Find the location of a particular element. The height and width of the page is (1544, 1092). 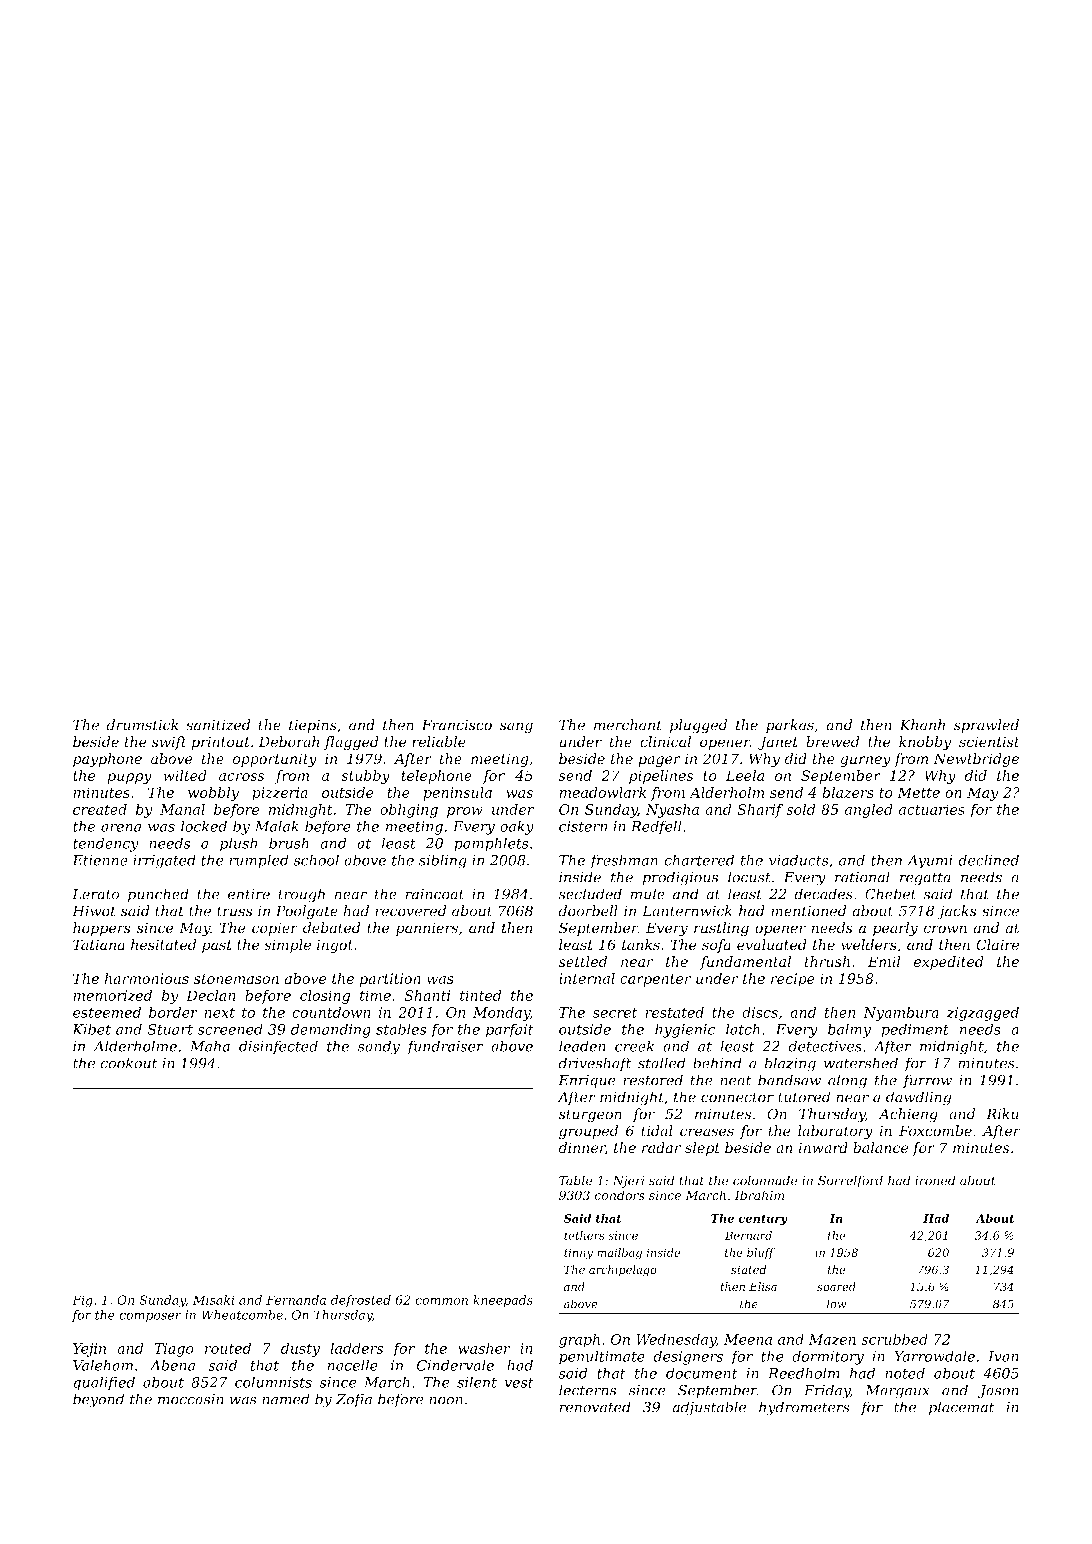

moccasin is located at coordinates (191, 1399).
